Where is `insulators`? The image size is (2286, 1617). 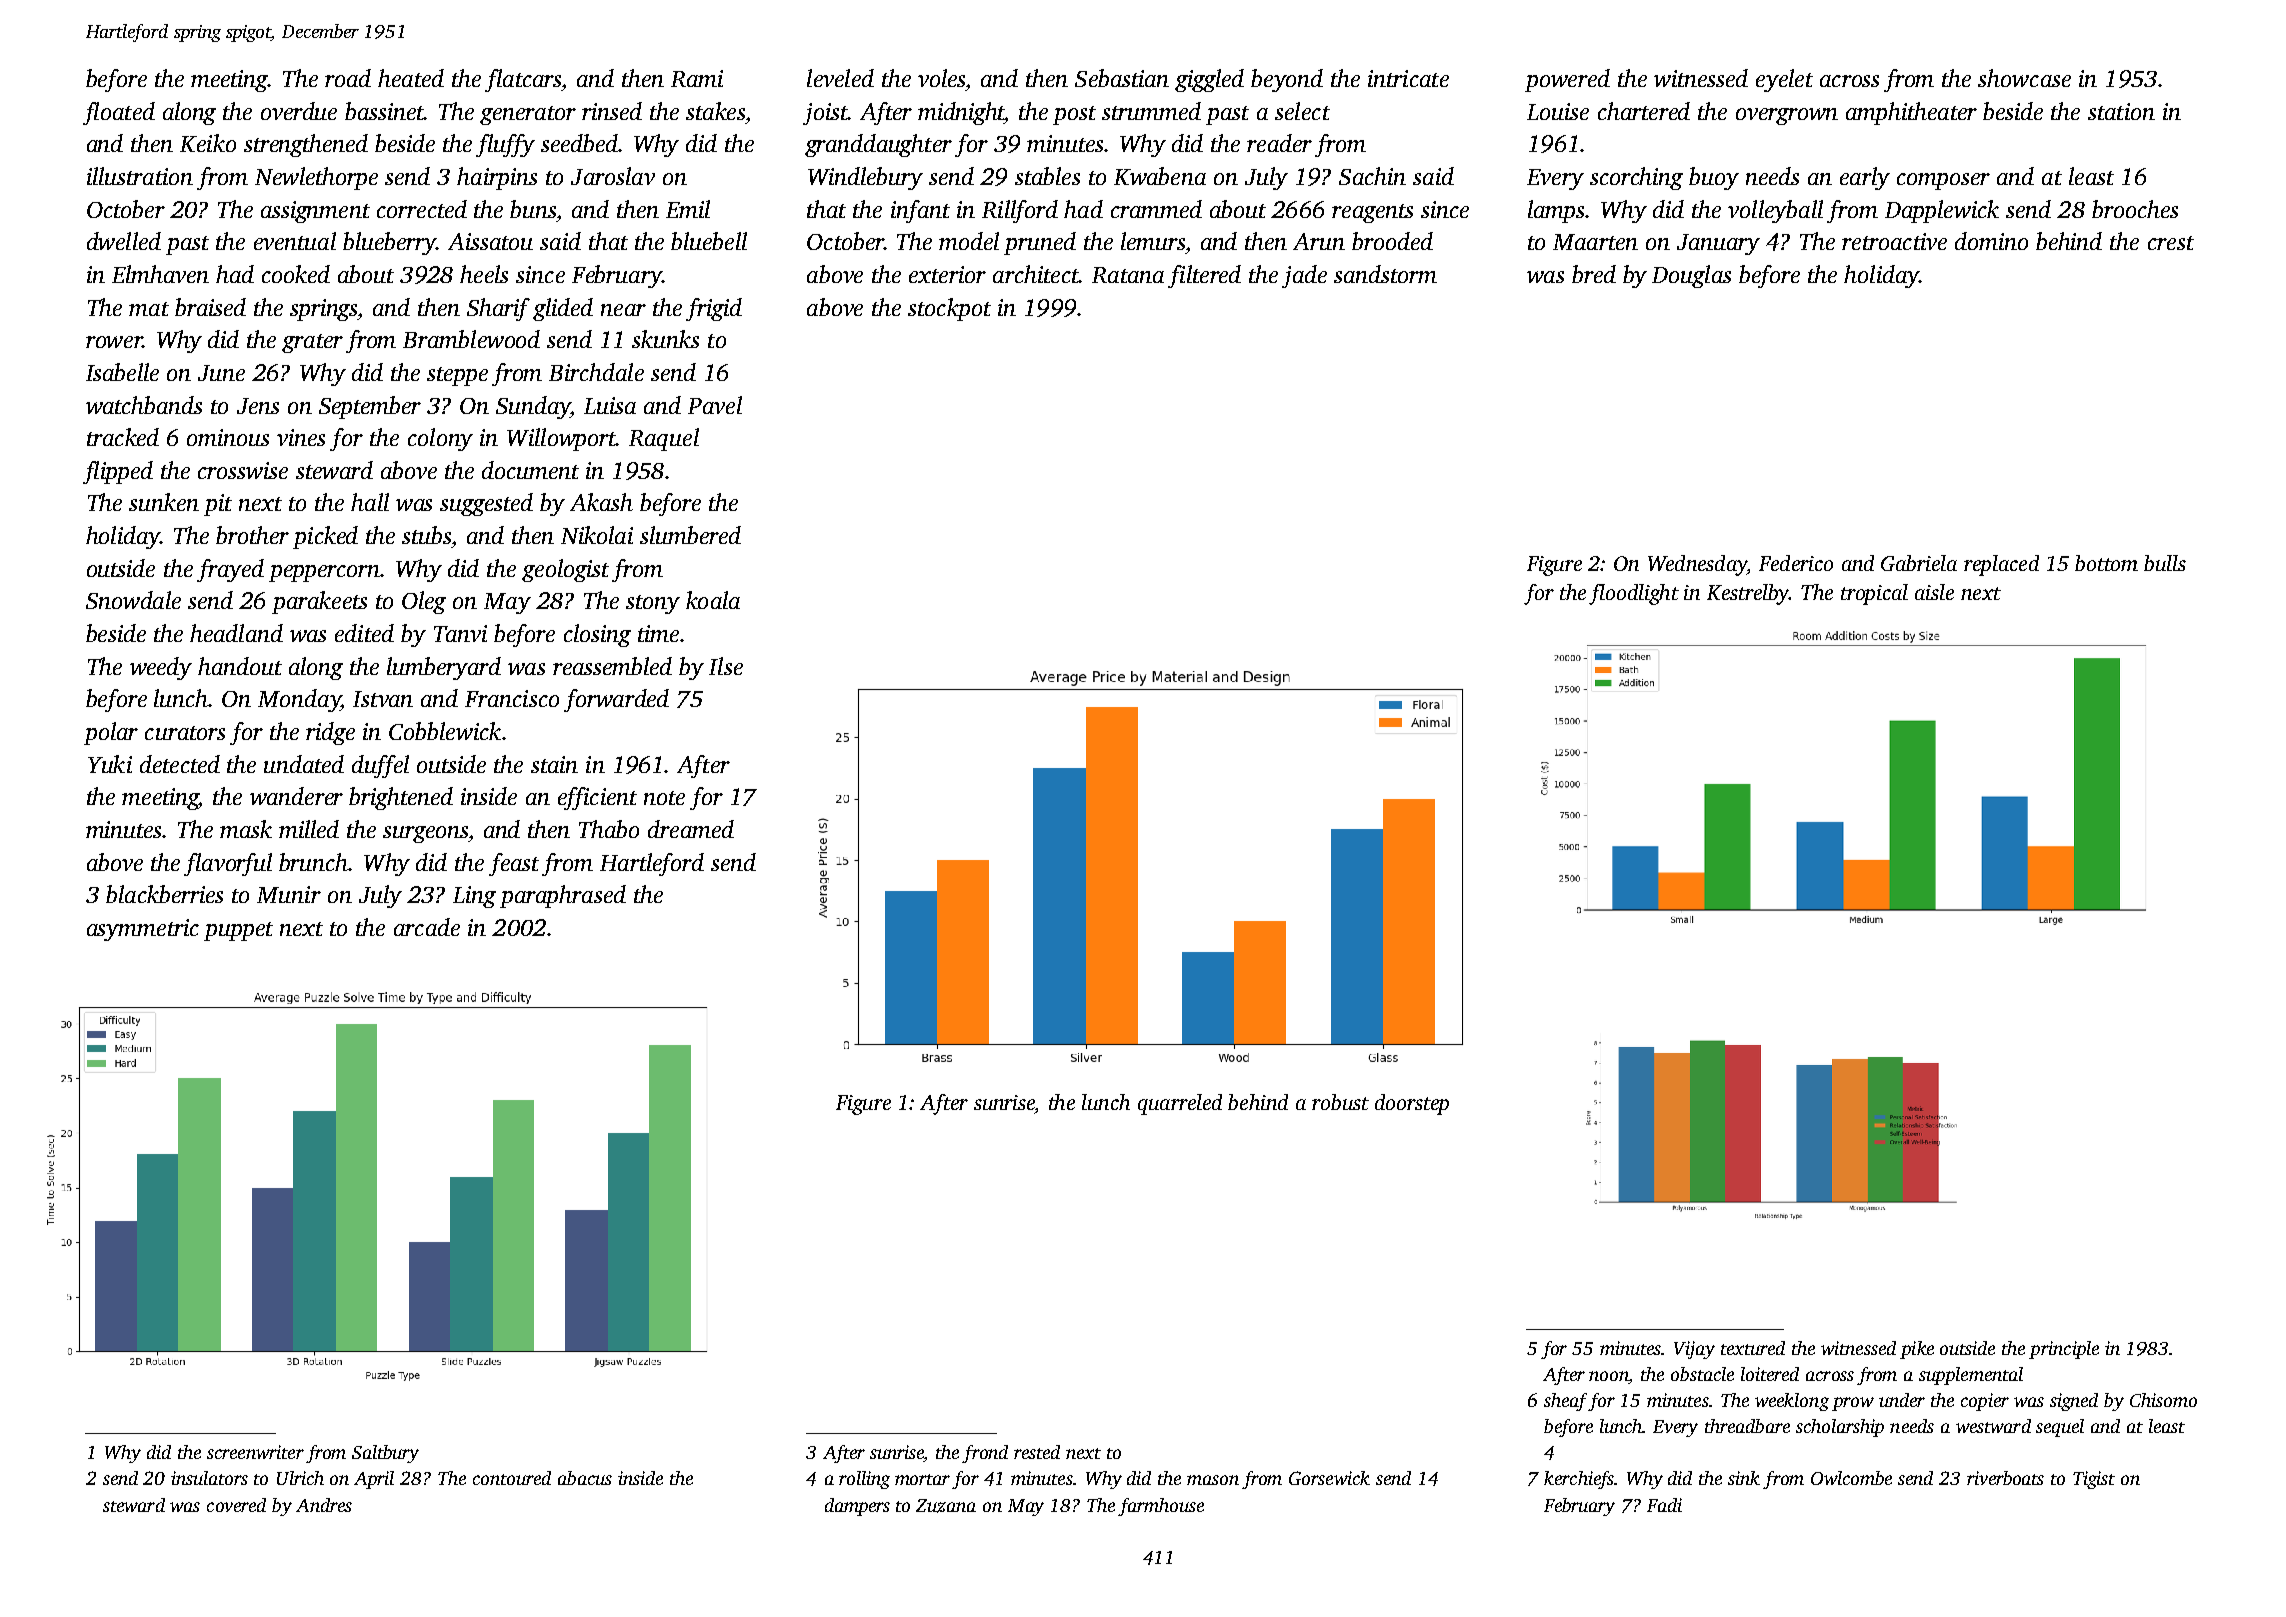 insulators is located at coordinates (209, 1478).
